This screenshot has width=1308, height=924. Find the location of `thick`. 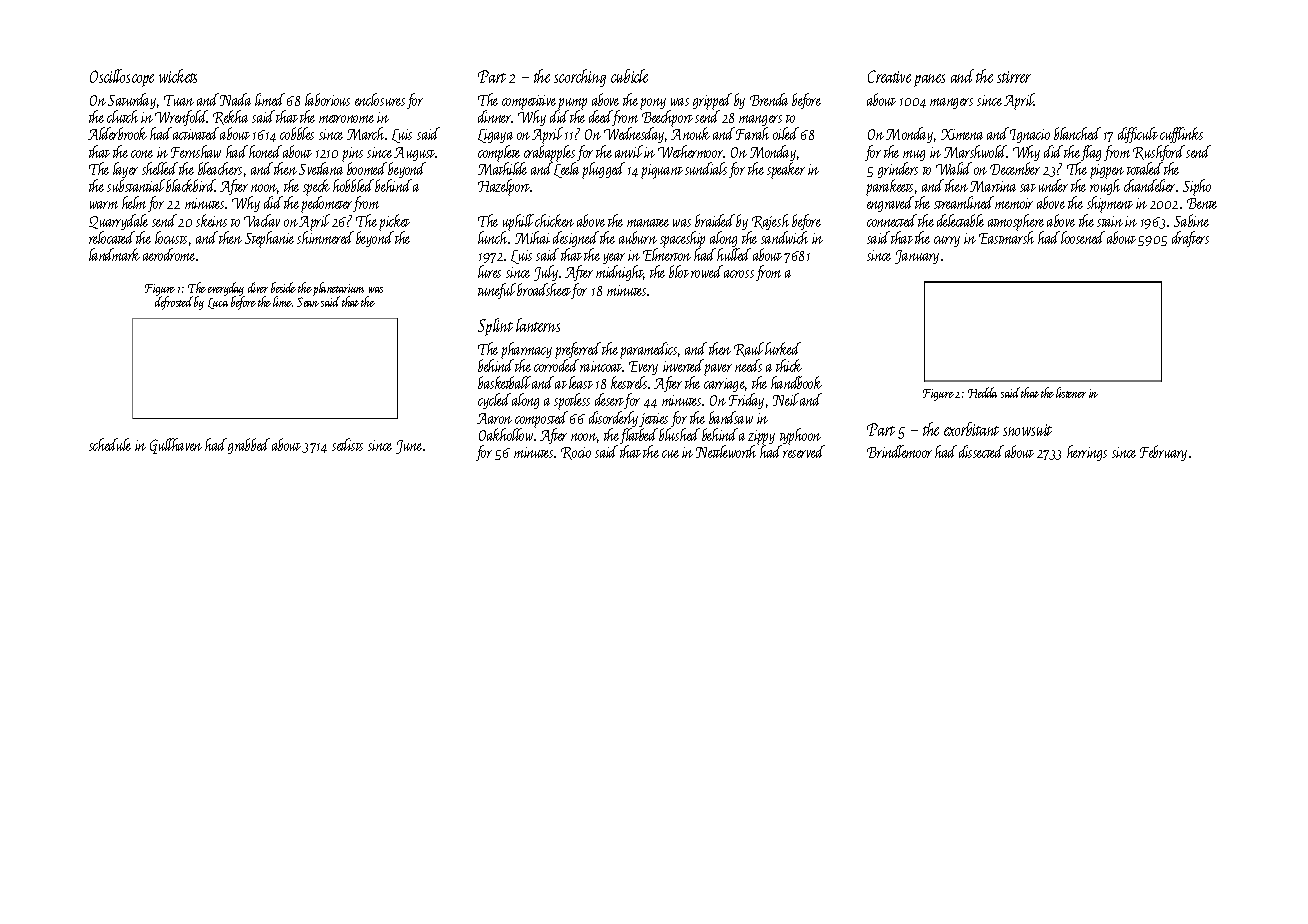

thick is located at coordinates (789, 365).
